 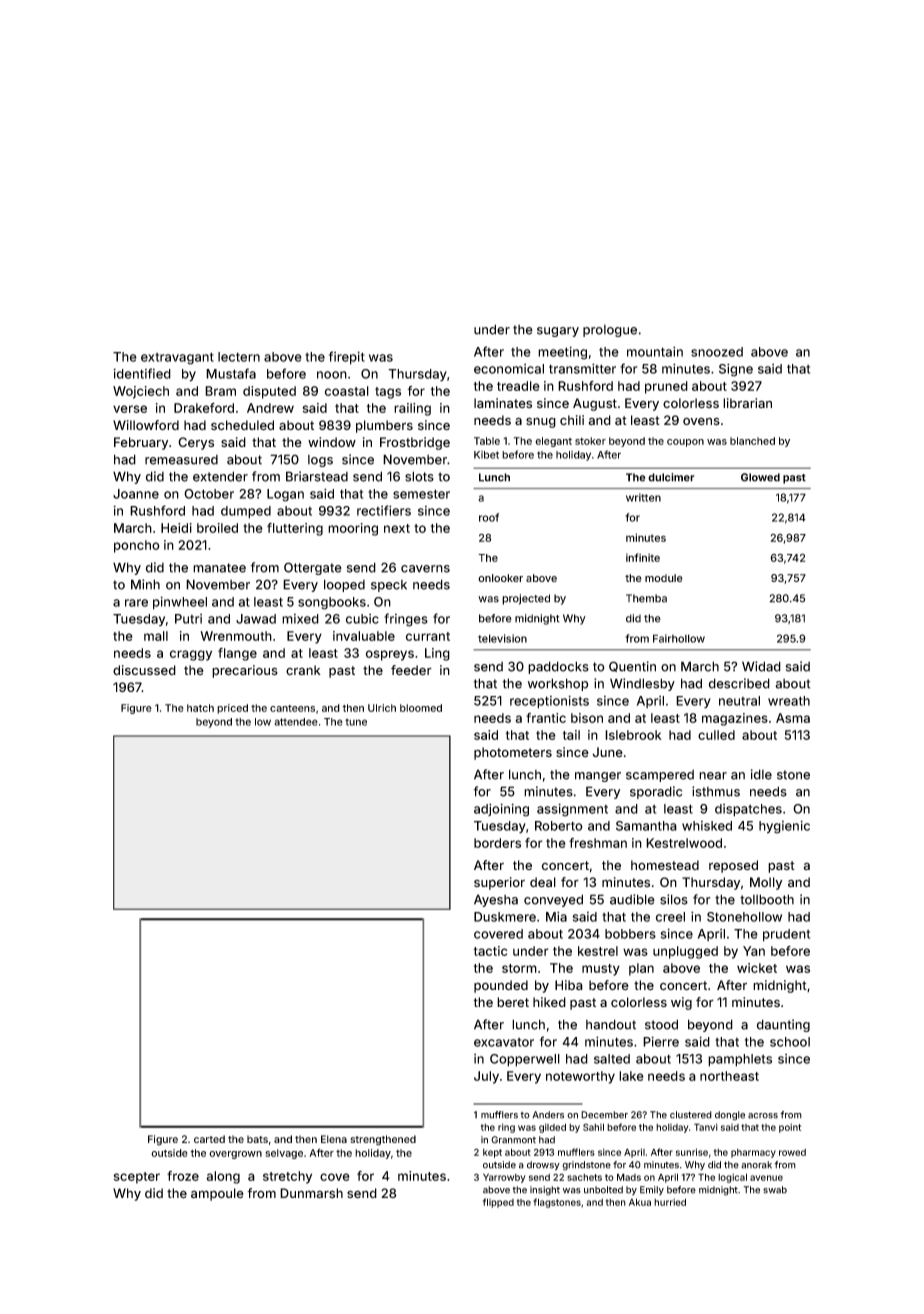 What do you see at coordinates (388, 393) in the image?
I see `tags` at bounding box center [388, 393].
